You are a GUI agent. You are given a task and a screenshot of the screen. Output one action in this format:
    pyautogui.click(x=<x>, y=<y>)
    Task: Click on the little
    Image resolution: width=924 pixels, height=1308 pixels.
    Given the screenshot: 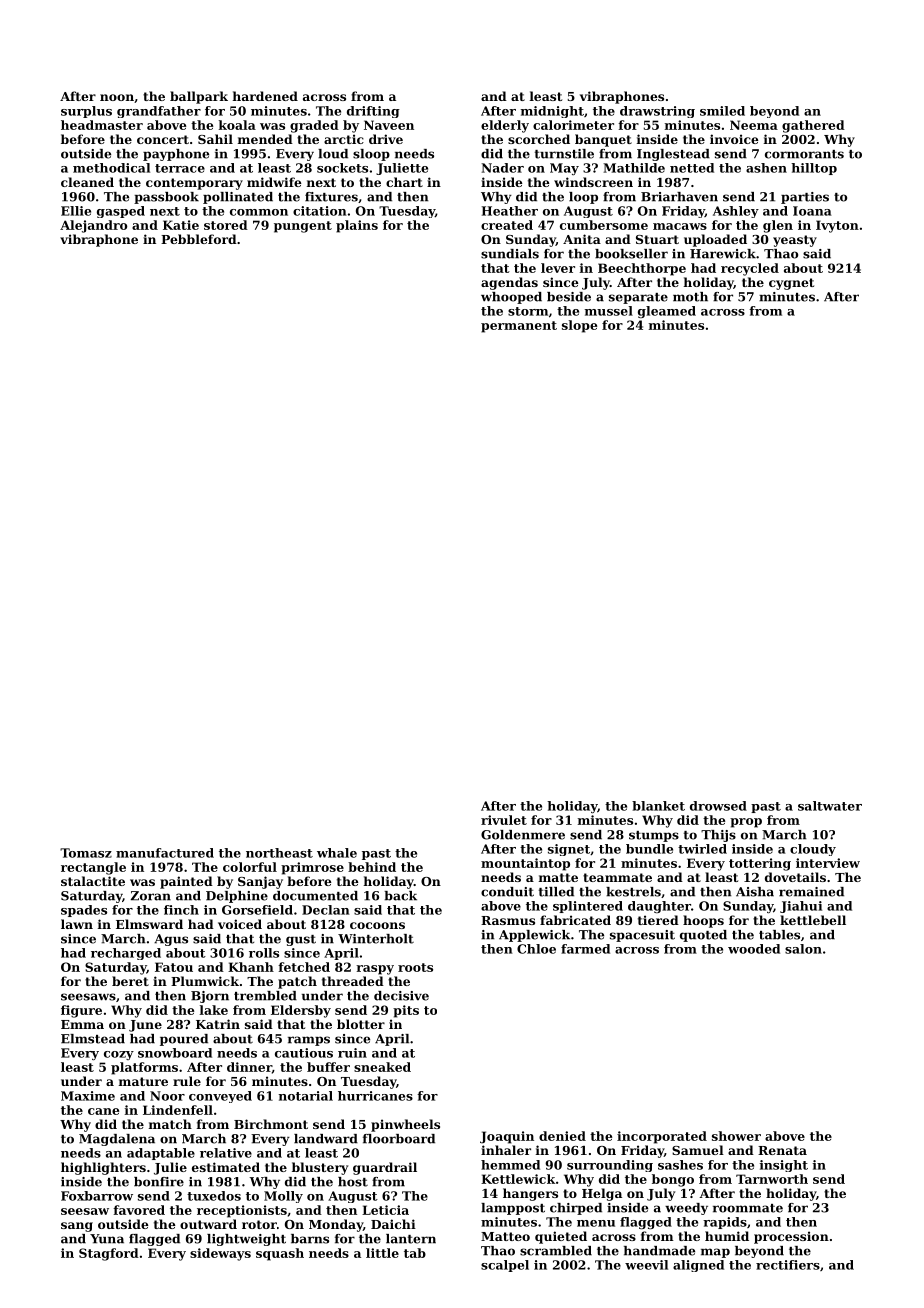 What is the action you would take?
    pyautogui.click(x=382, y=1253)
